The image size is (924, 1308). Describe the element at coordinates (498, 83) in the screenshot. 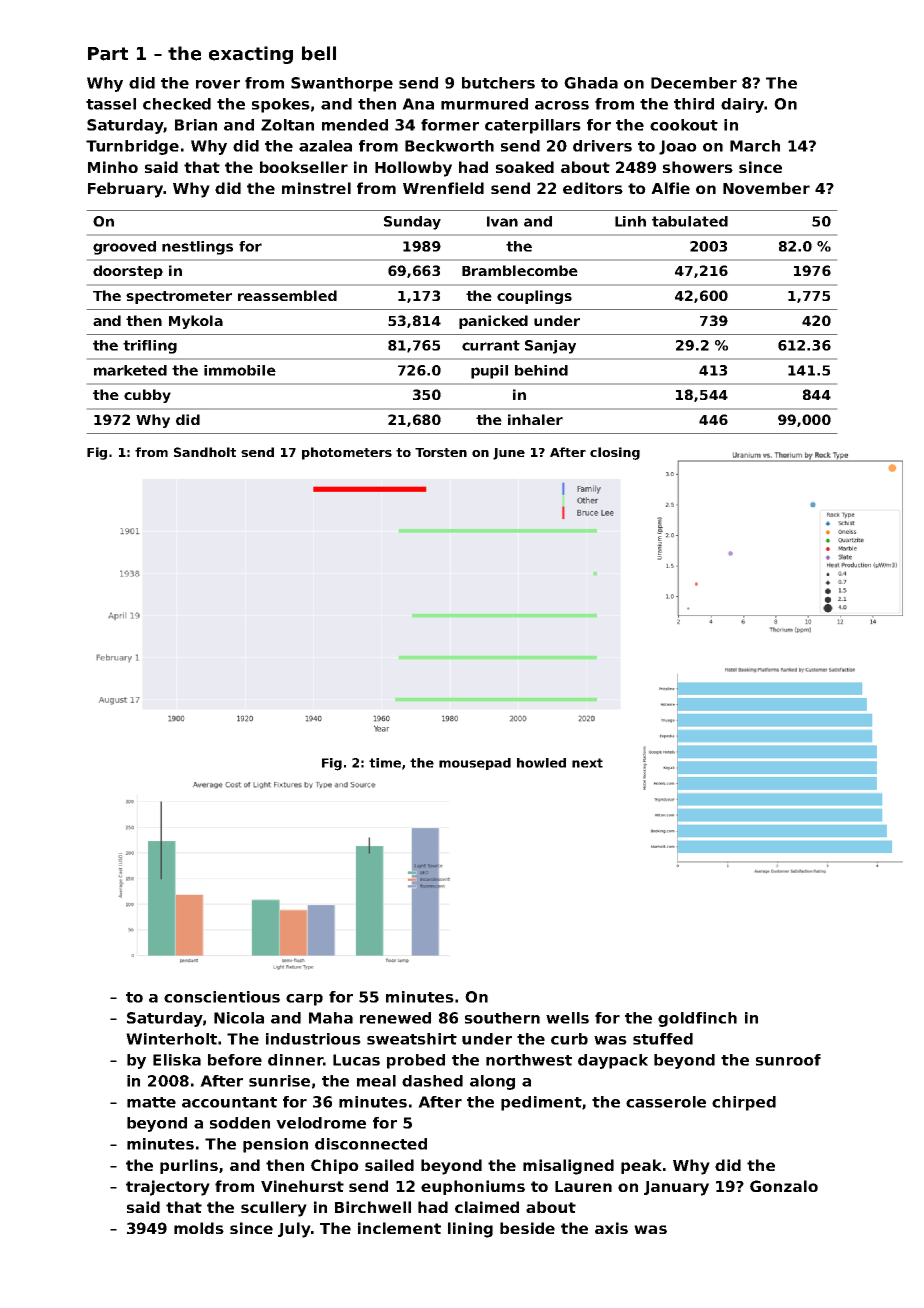

I see `butchers` at that location.
